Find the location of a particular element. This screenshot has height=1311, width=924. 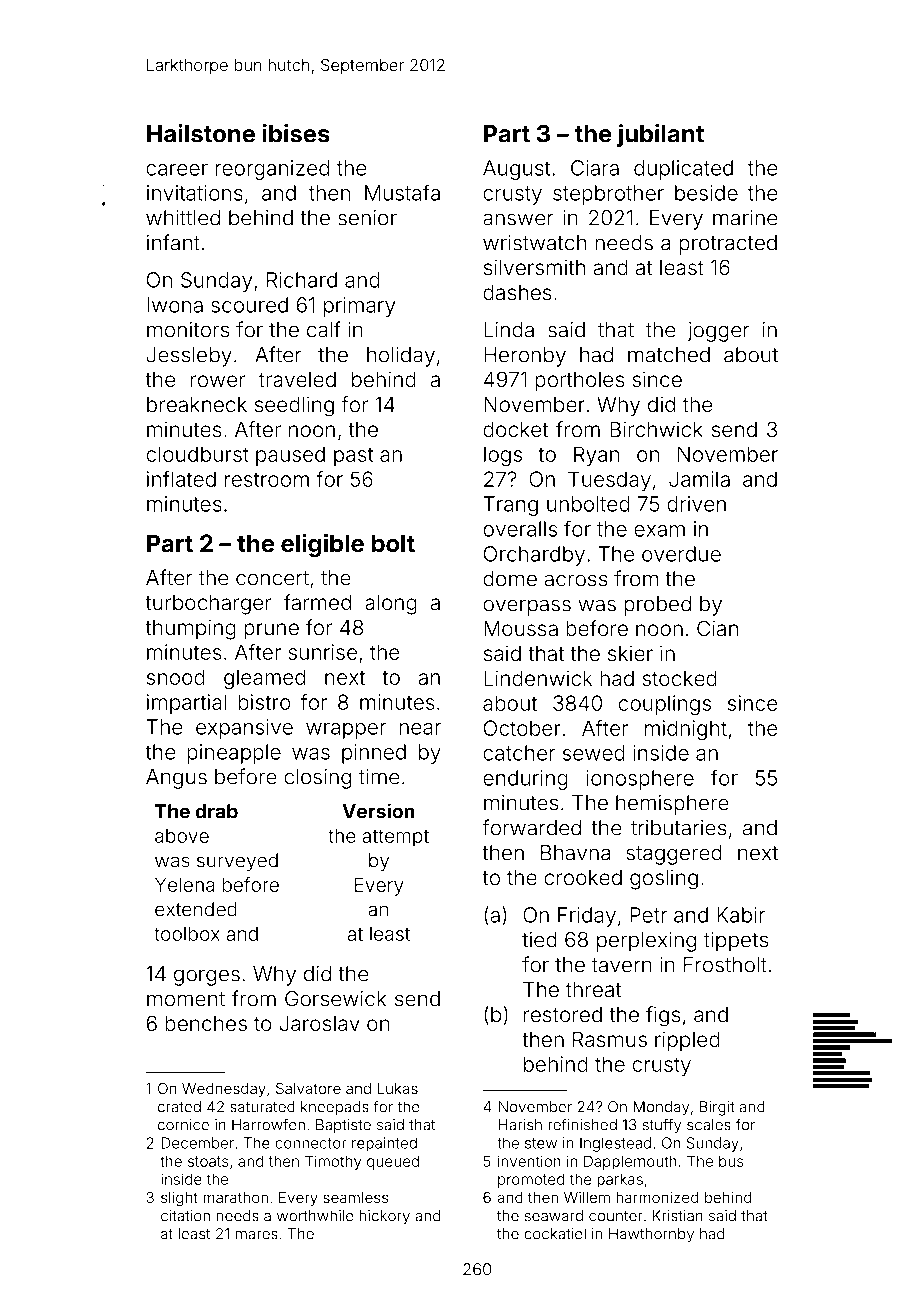

tributaries is located at coordinates (679, 828).
